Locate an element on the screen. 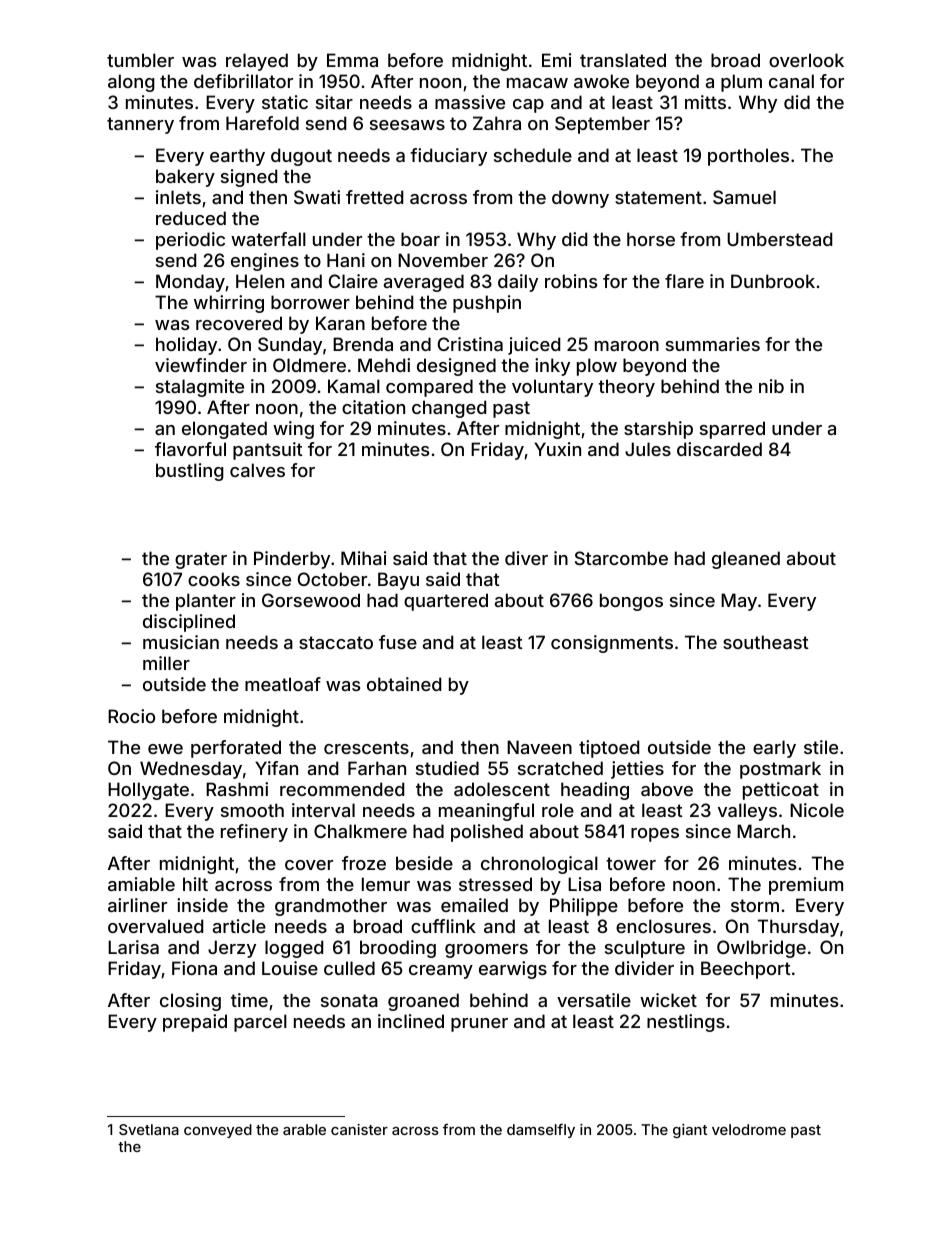  Svetlana is located at coordinates (149, 1129).
